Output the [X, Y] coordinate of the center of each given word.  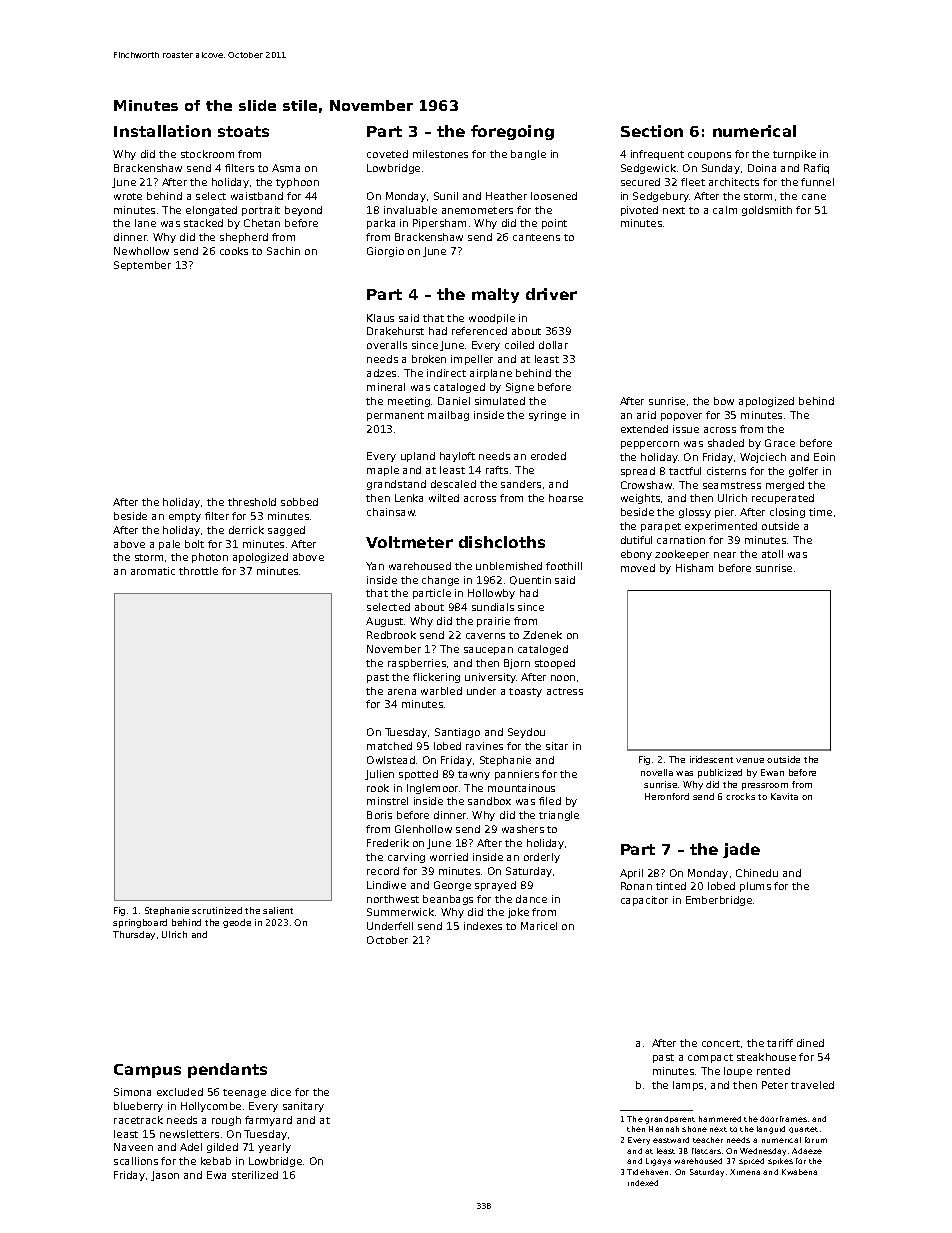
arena [402, 692]
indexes [483, 926]
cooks [234, 251]
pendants [227, 1070]
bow [724, 401]
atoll [772, 554]
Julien [379, 775]
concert [721, 1043]
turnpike [794, 155]
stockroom [207, 154]
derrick [246, 530]
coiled [519, 345]
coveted [387, 154]
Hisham [694, 568]
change [440, 581]
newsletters [189, 1134]
